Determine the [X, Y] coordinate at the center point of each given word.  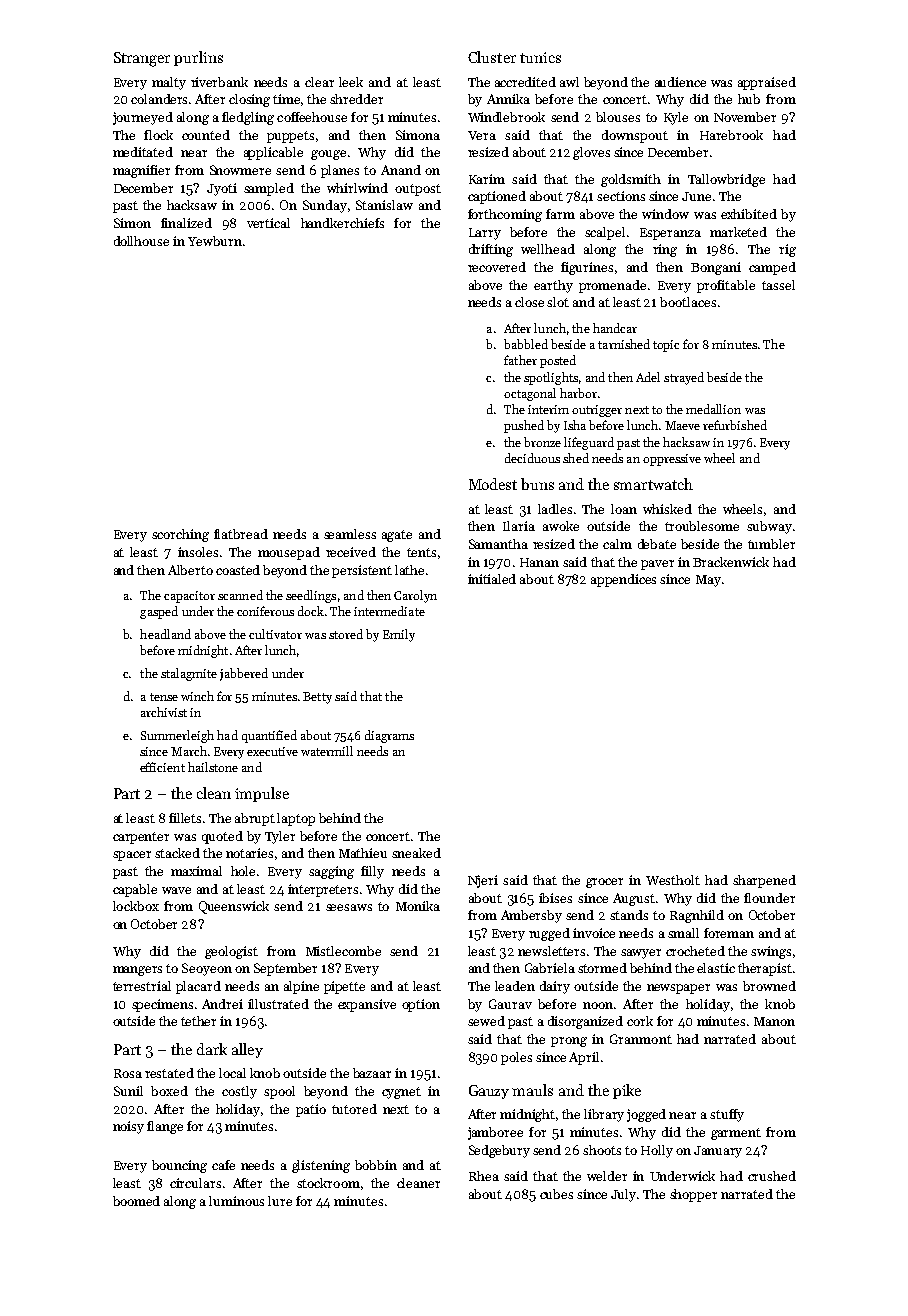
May [708, 581]
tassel [778, 285]
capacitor [189, 597]
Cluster [492, 57]
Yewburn [215, 241]
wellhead [548, 249]
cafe [223, 1165]
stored [346, 634]
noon [598, 1005]
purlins [198, 58]
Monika [418, 906]
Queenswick [234, 907]
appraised [767, 83]
